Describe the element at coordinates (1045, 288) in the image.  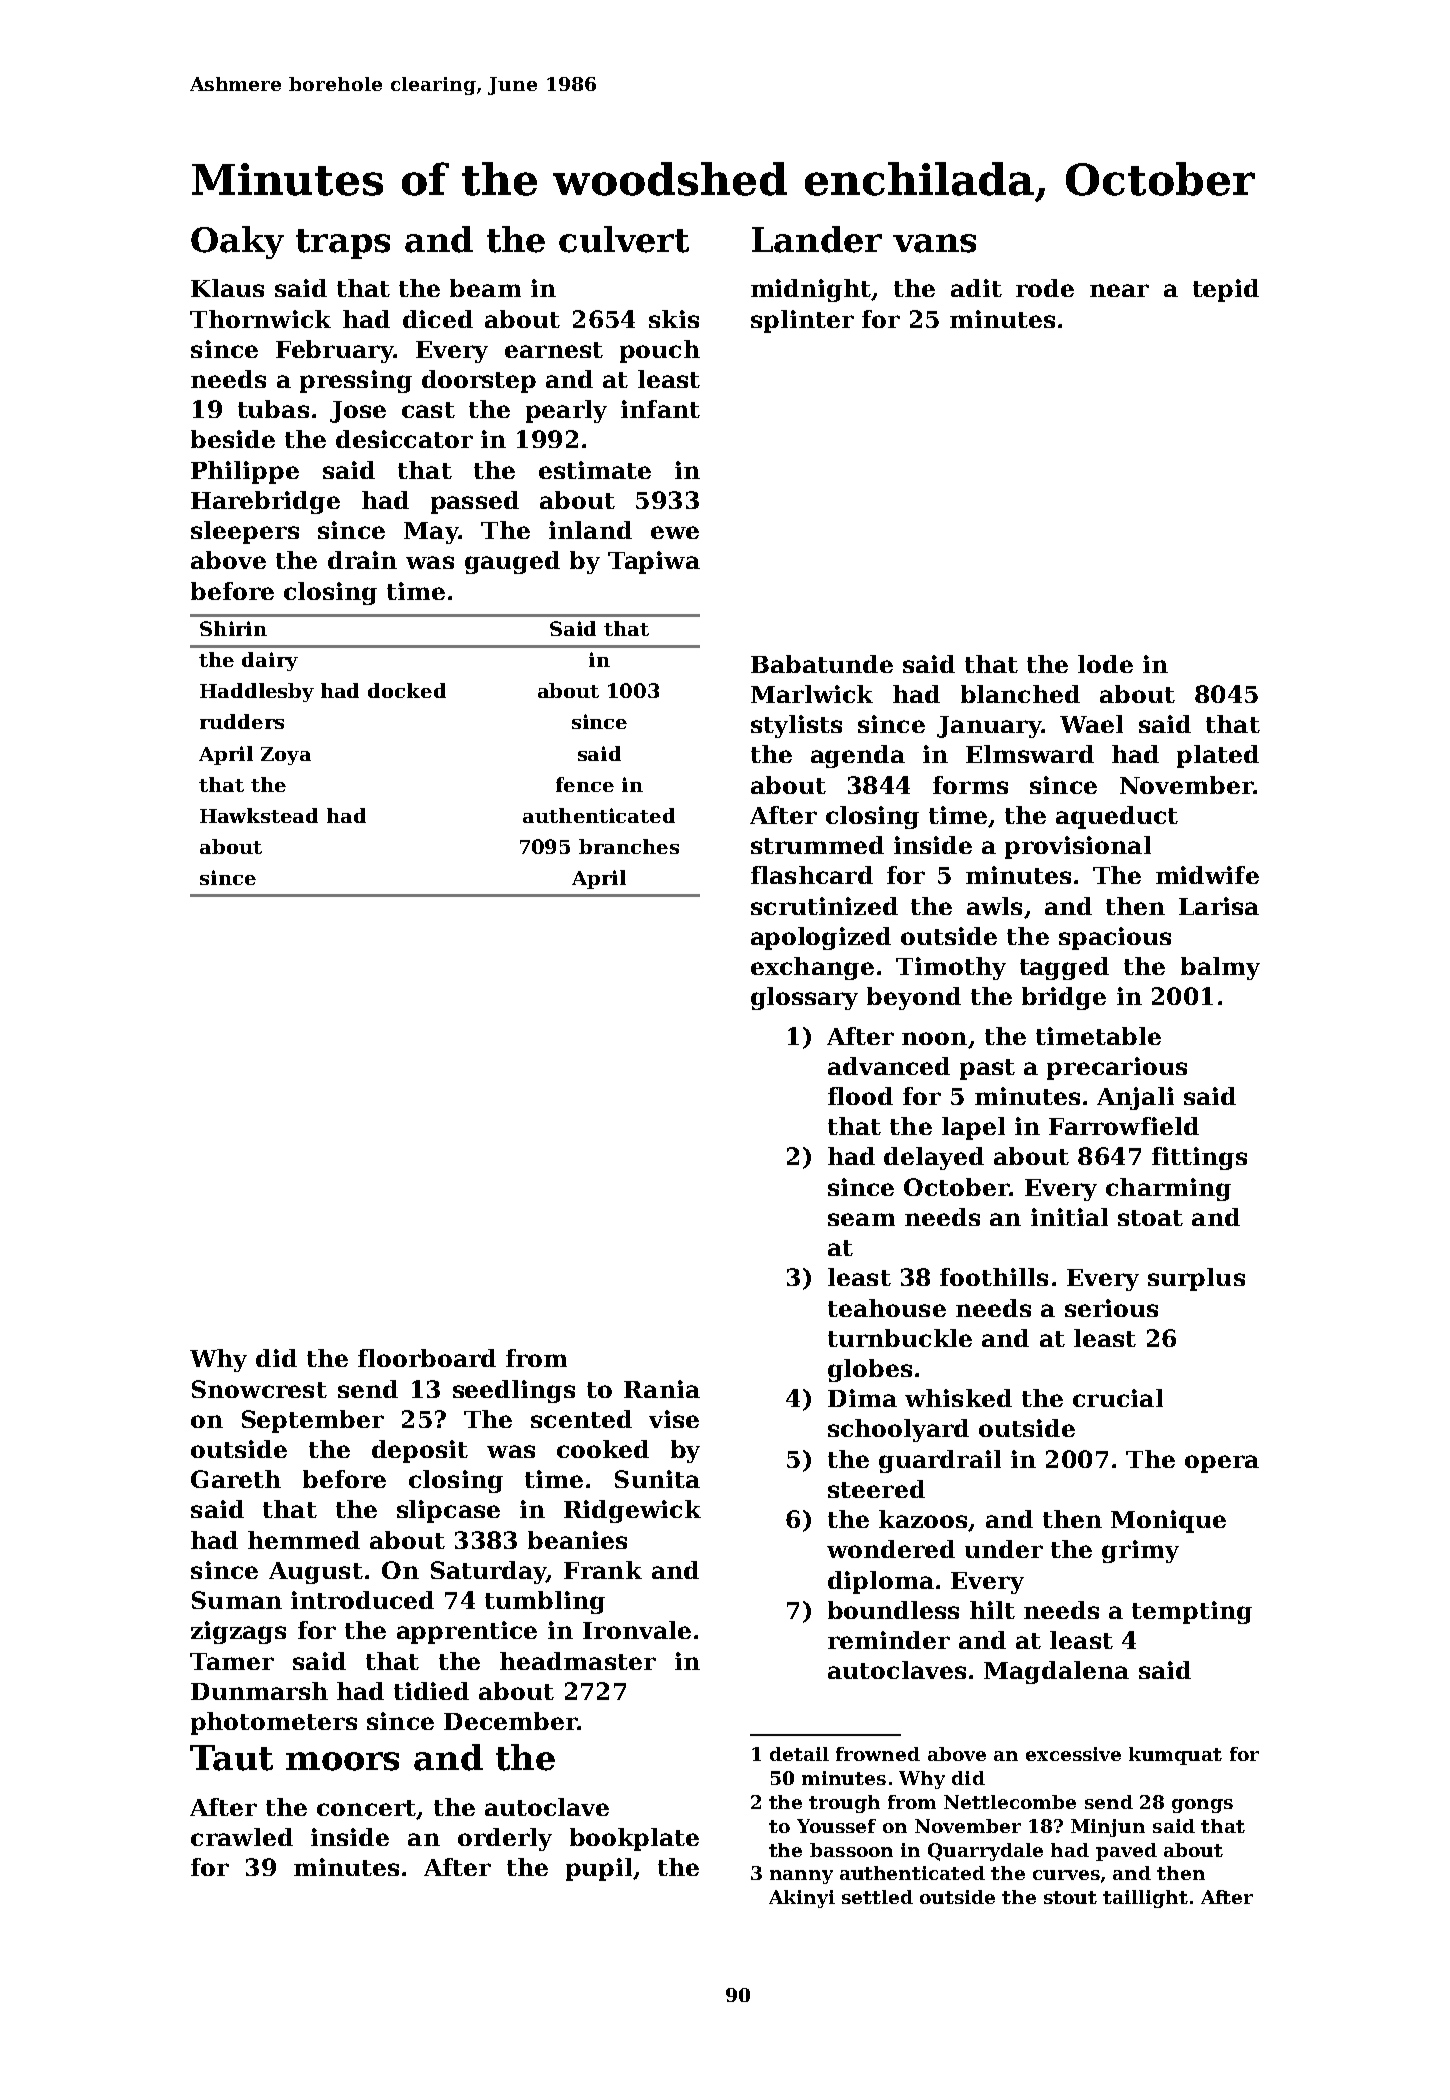
I see `rode` at that location.
